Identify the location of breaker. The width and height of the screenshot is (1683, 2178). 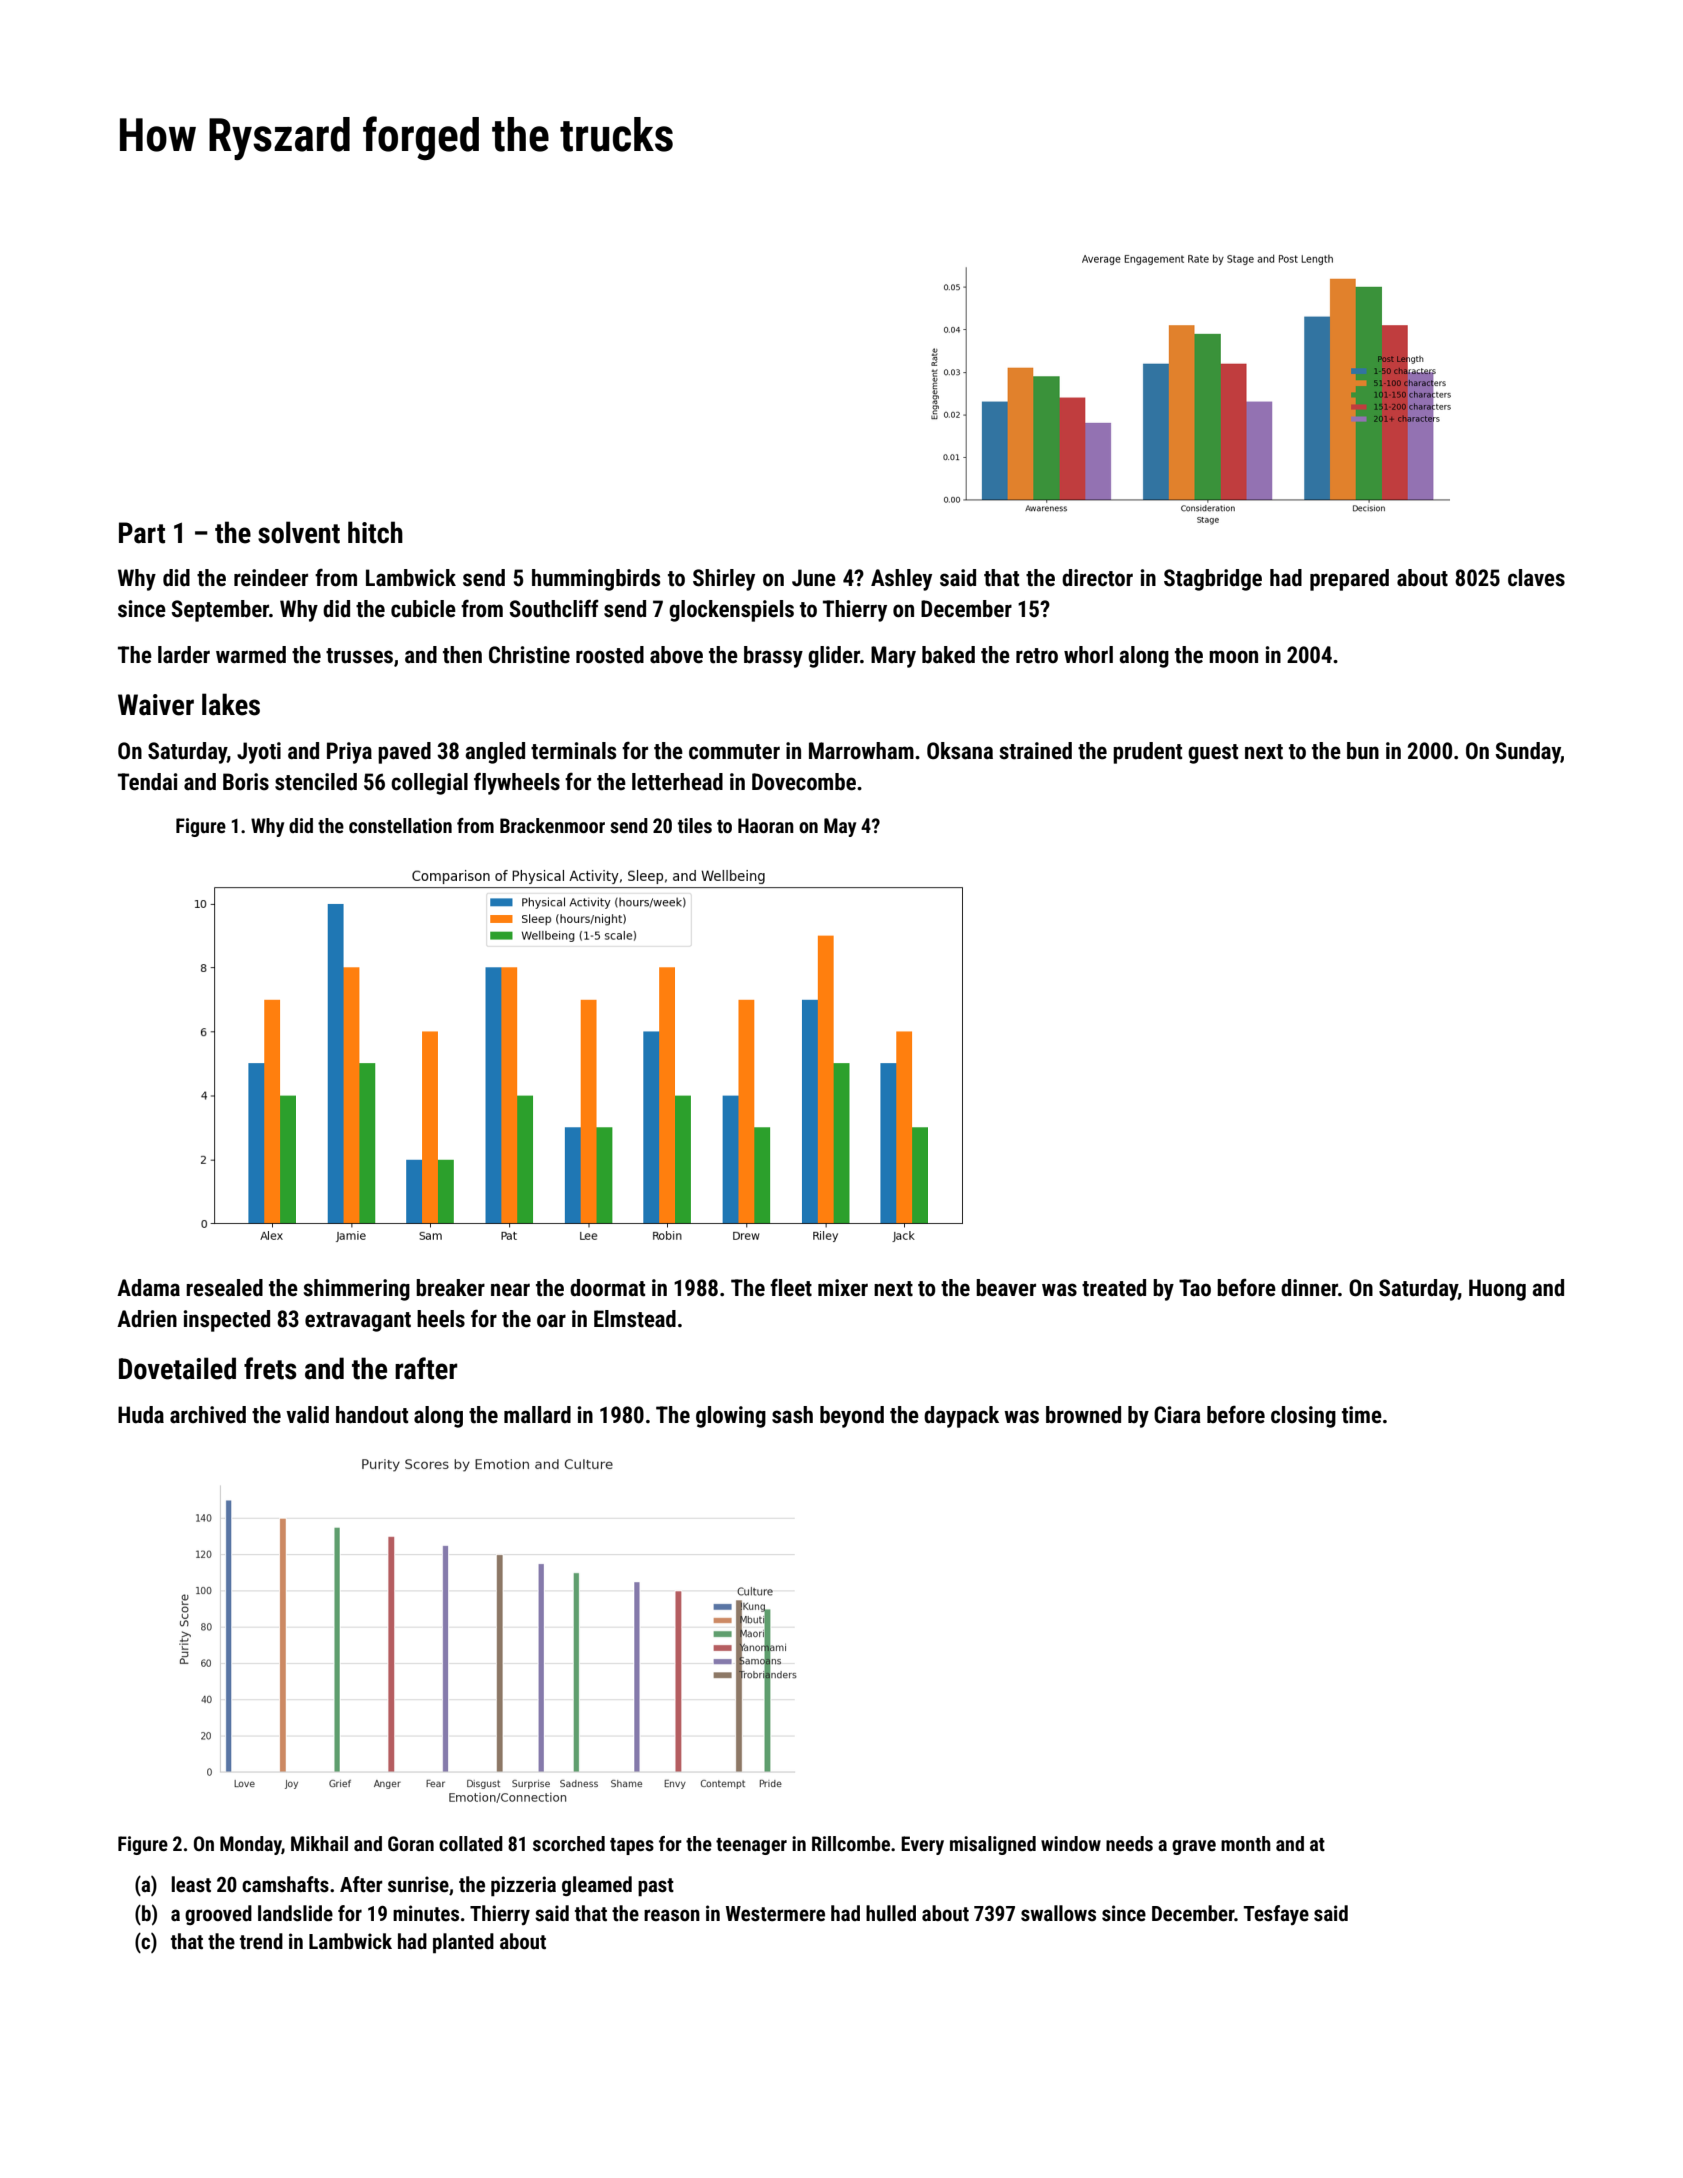
(450, 1288).
